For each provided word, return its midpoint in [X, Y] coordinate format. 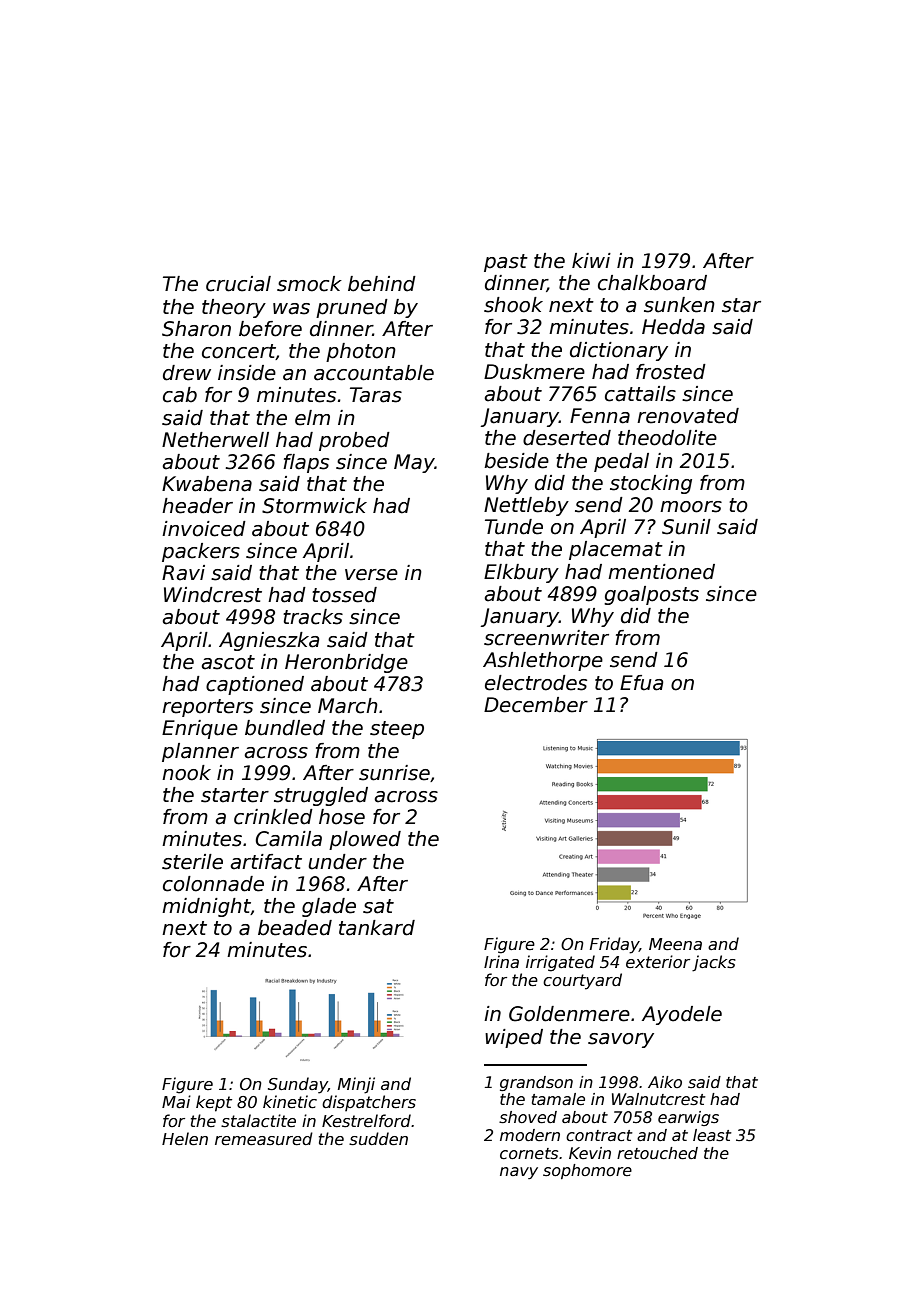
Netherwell [215, 440]
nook [186, 773]
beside [516, 461]
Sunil [686, 527]
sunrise [394, 773]
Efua [642, 683]
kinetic [290, 1102]
